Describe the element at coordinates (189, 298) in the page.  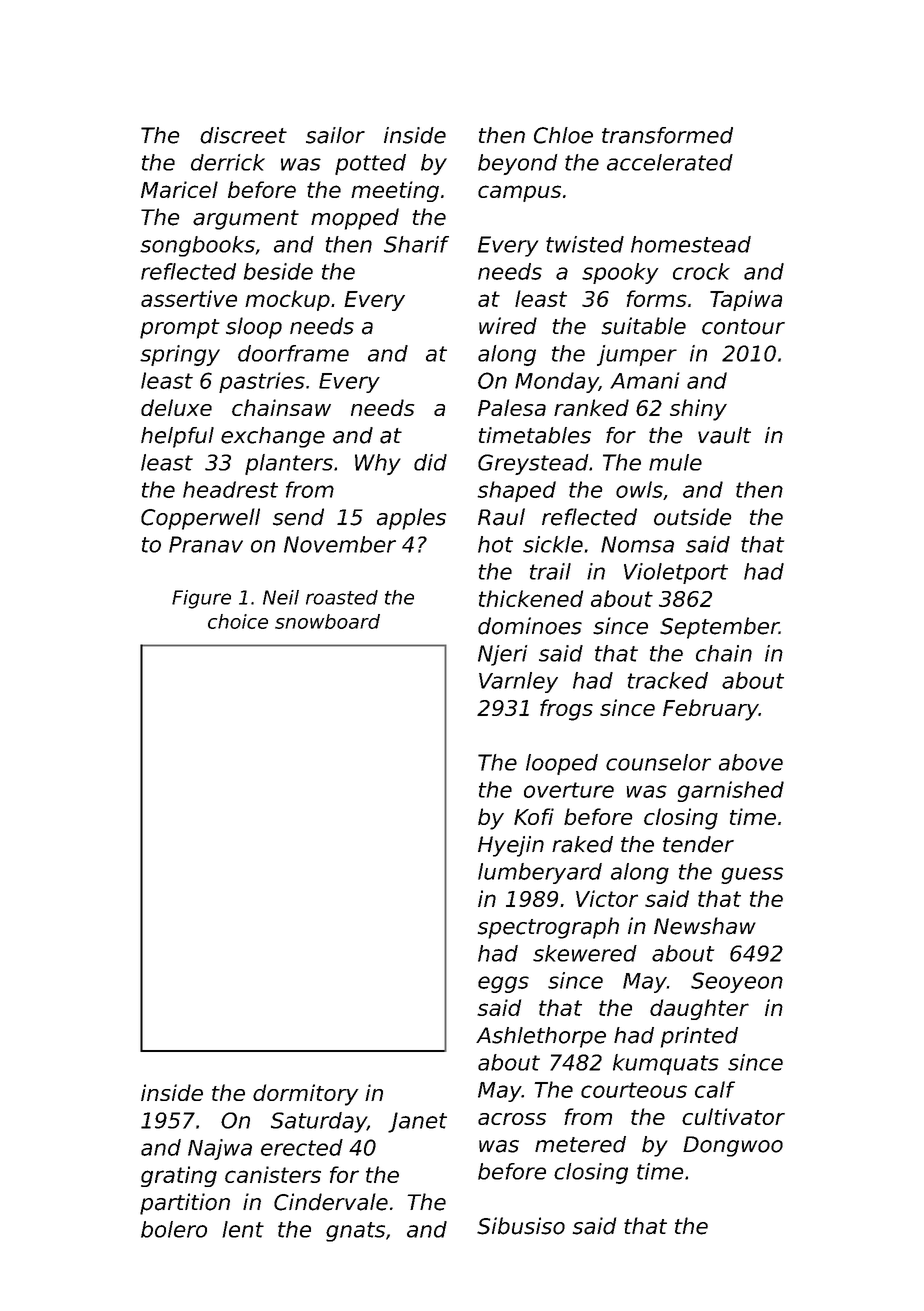
I see `assertive` at that location.
